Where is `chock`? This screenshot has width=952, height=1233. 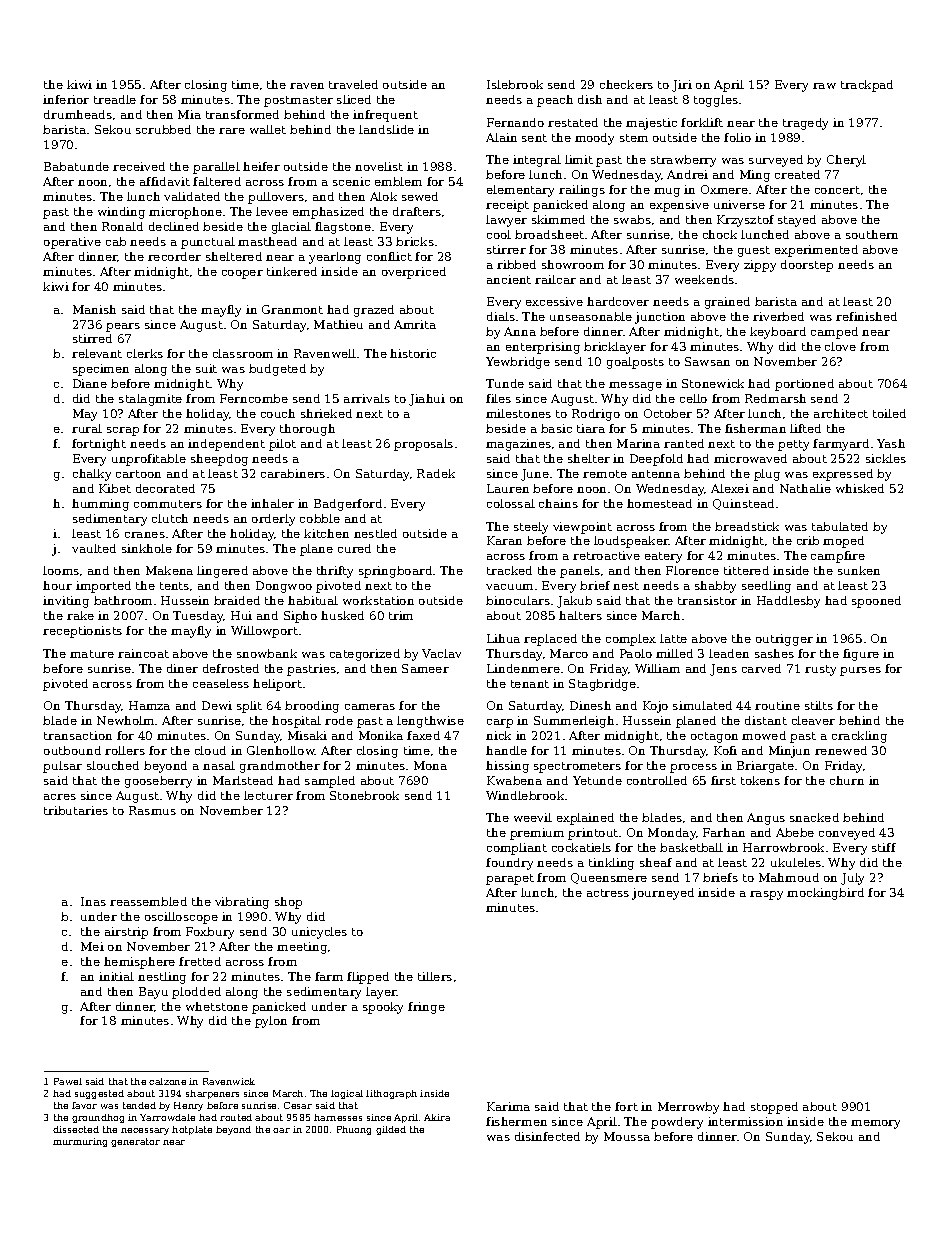
chock is located at coordinates (720, 234).
